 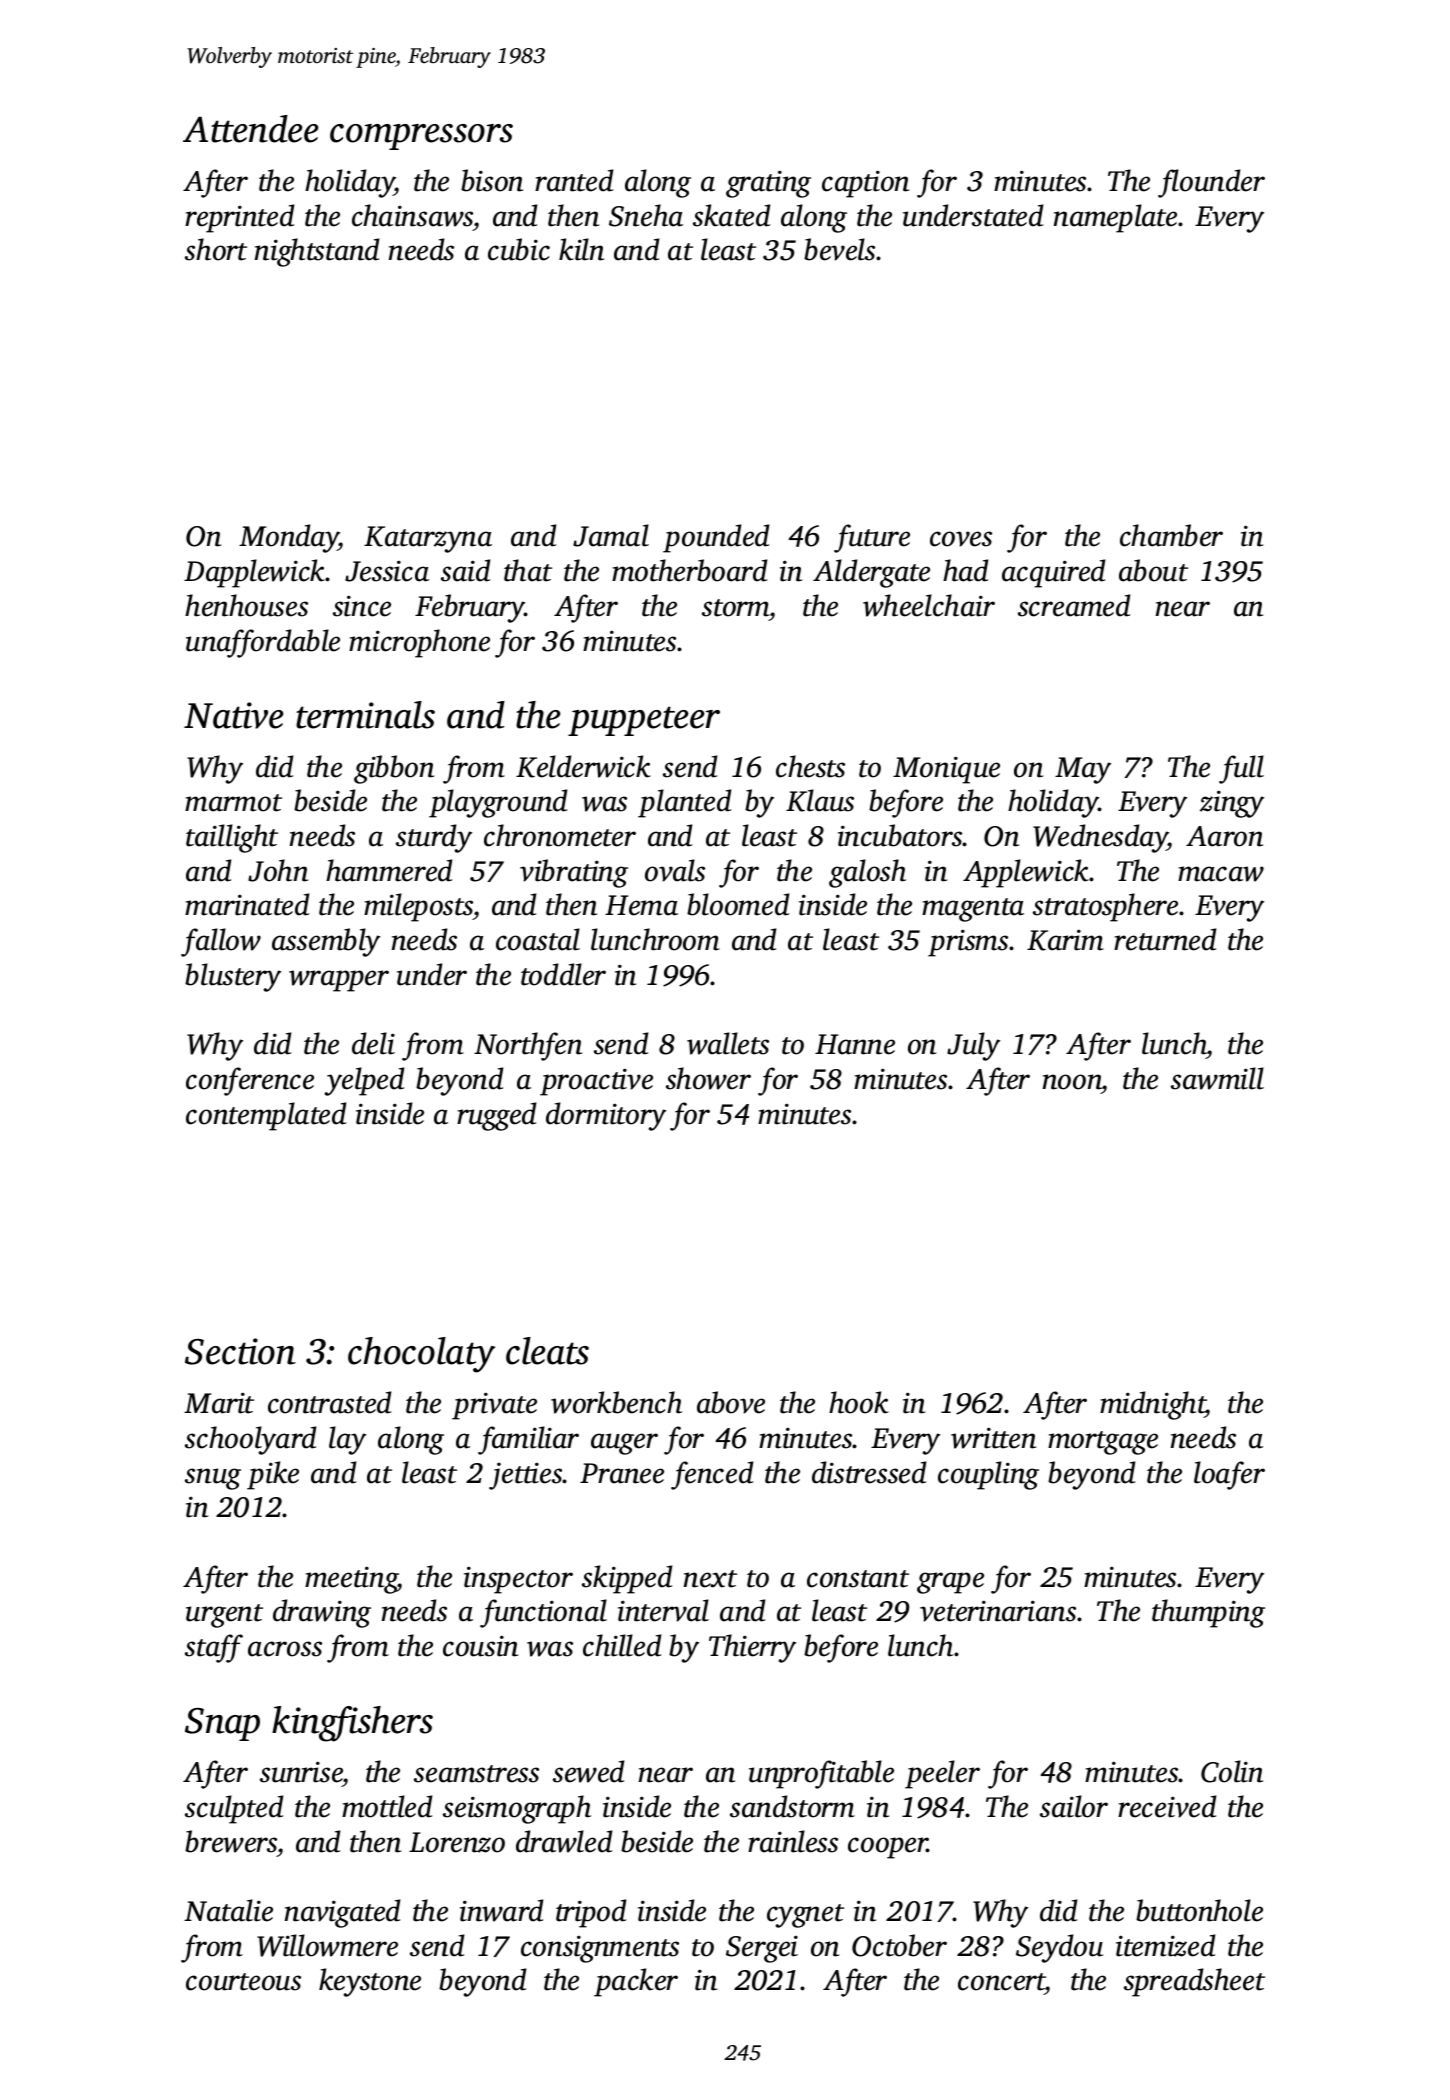 What do you see at coordinates (251, 129) in the screenshot?
I see `Attendee` at bounding box center [251, 129].
